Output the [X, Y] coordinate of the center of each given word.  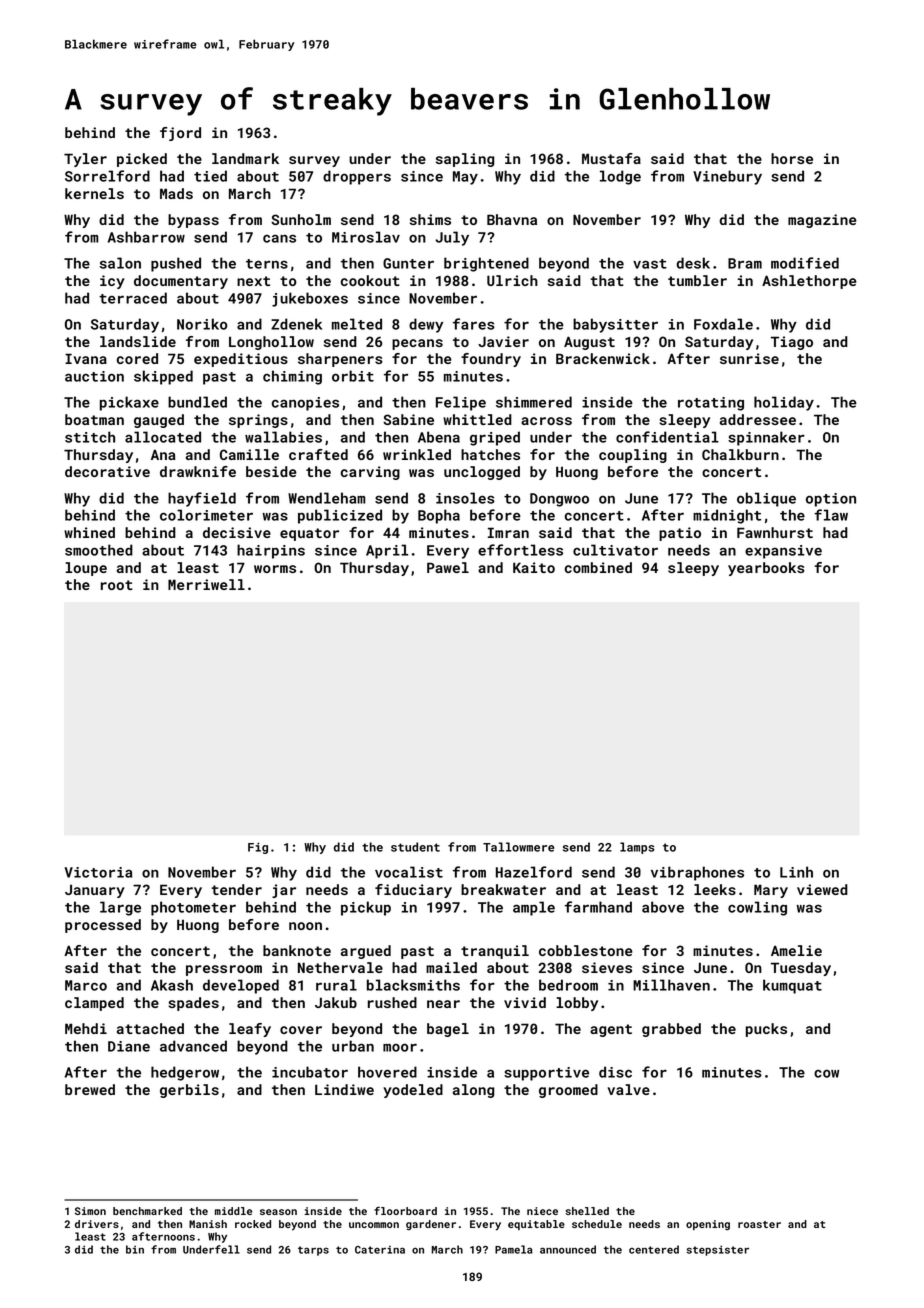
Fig [258, 848]
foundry [491, 360]
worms [275, 569]
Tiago [792, 343]
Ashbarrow [146, 237]
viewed [822, 889]
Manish [208, 1224]
